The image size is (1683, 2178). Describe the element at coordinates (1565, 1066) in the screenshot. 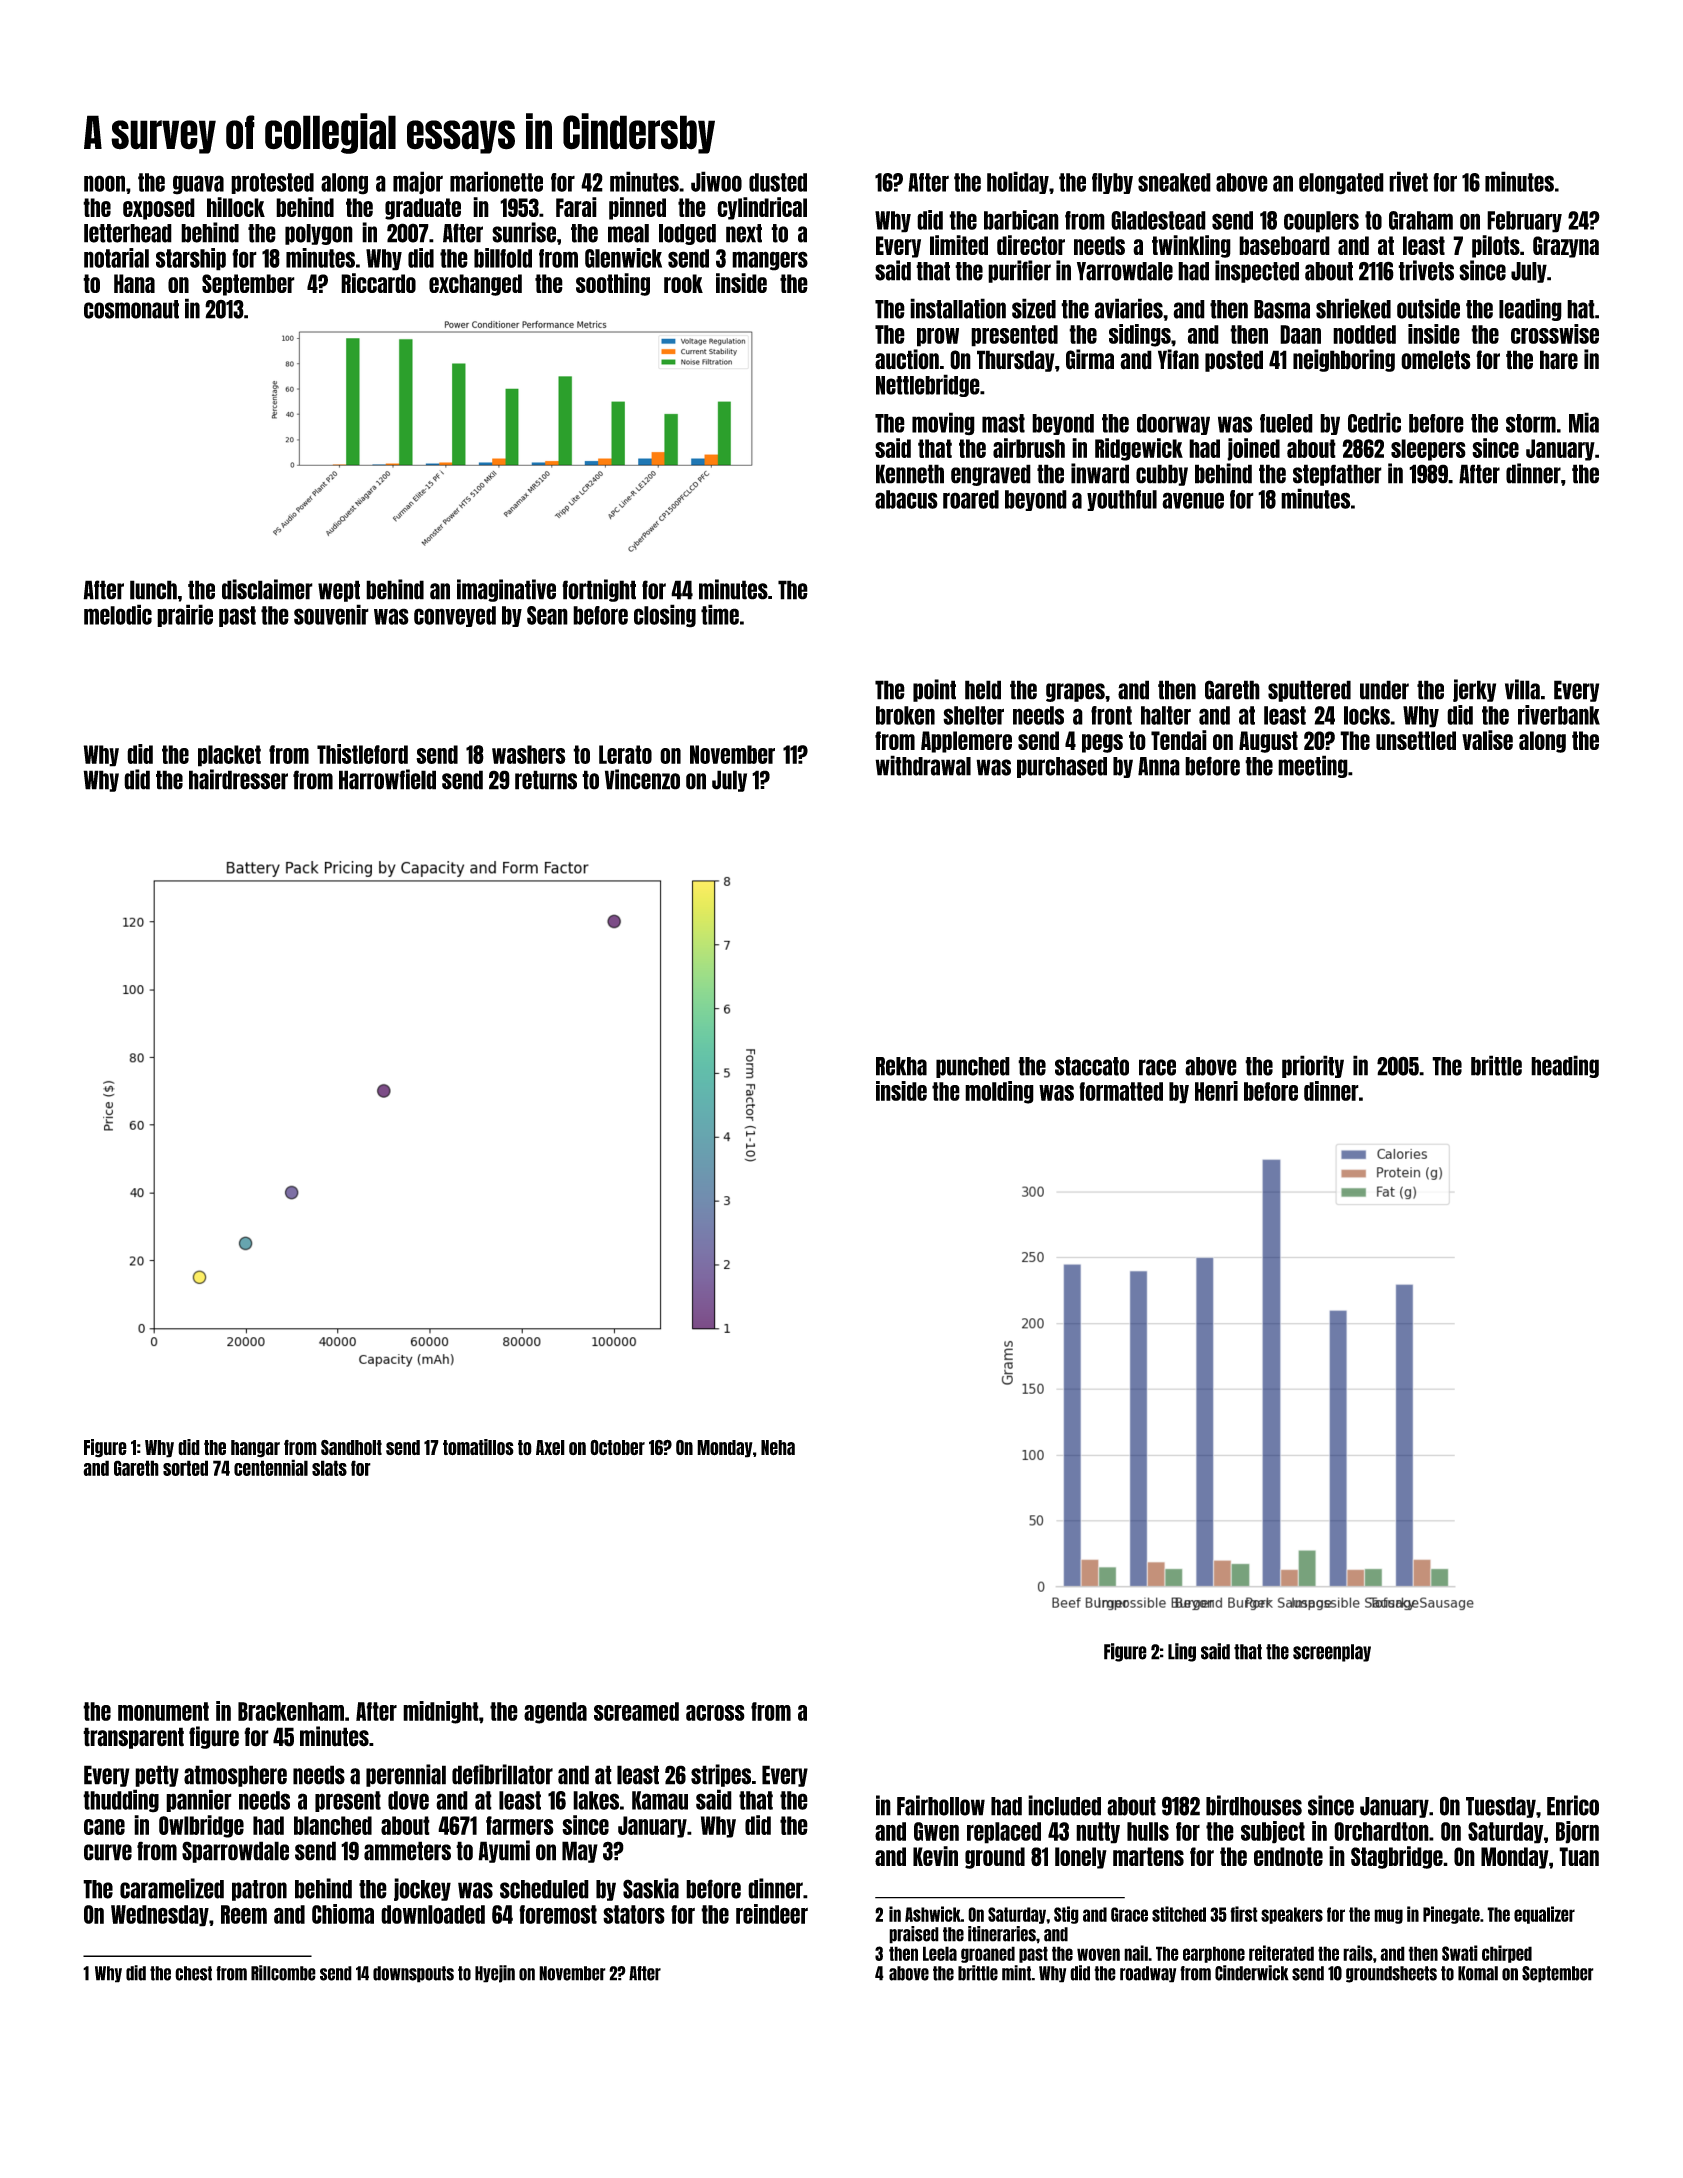

I see `heading` at that location.
